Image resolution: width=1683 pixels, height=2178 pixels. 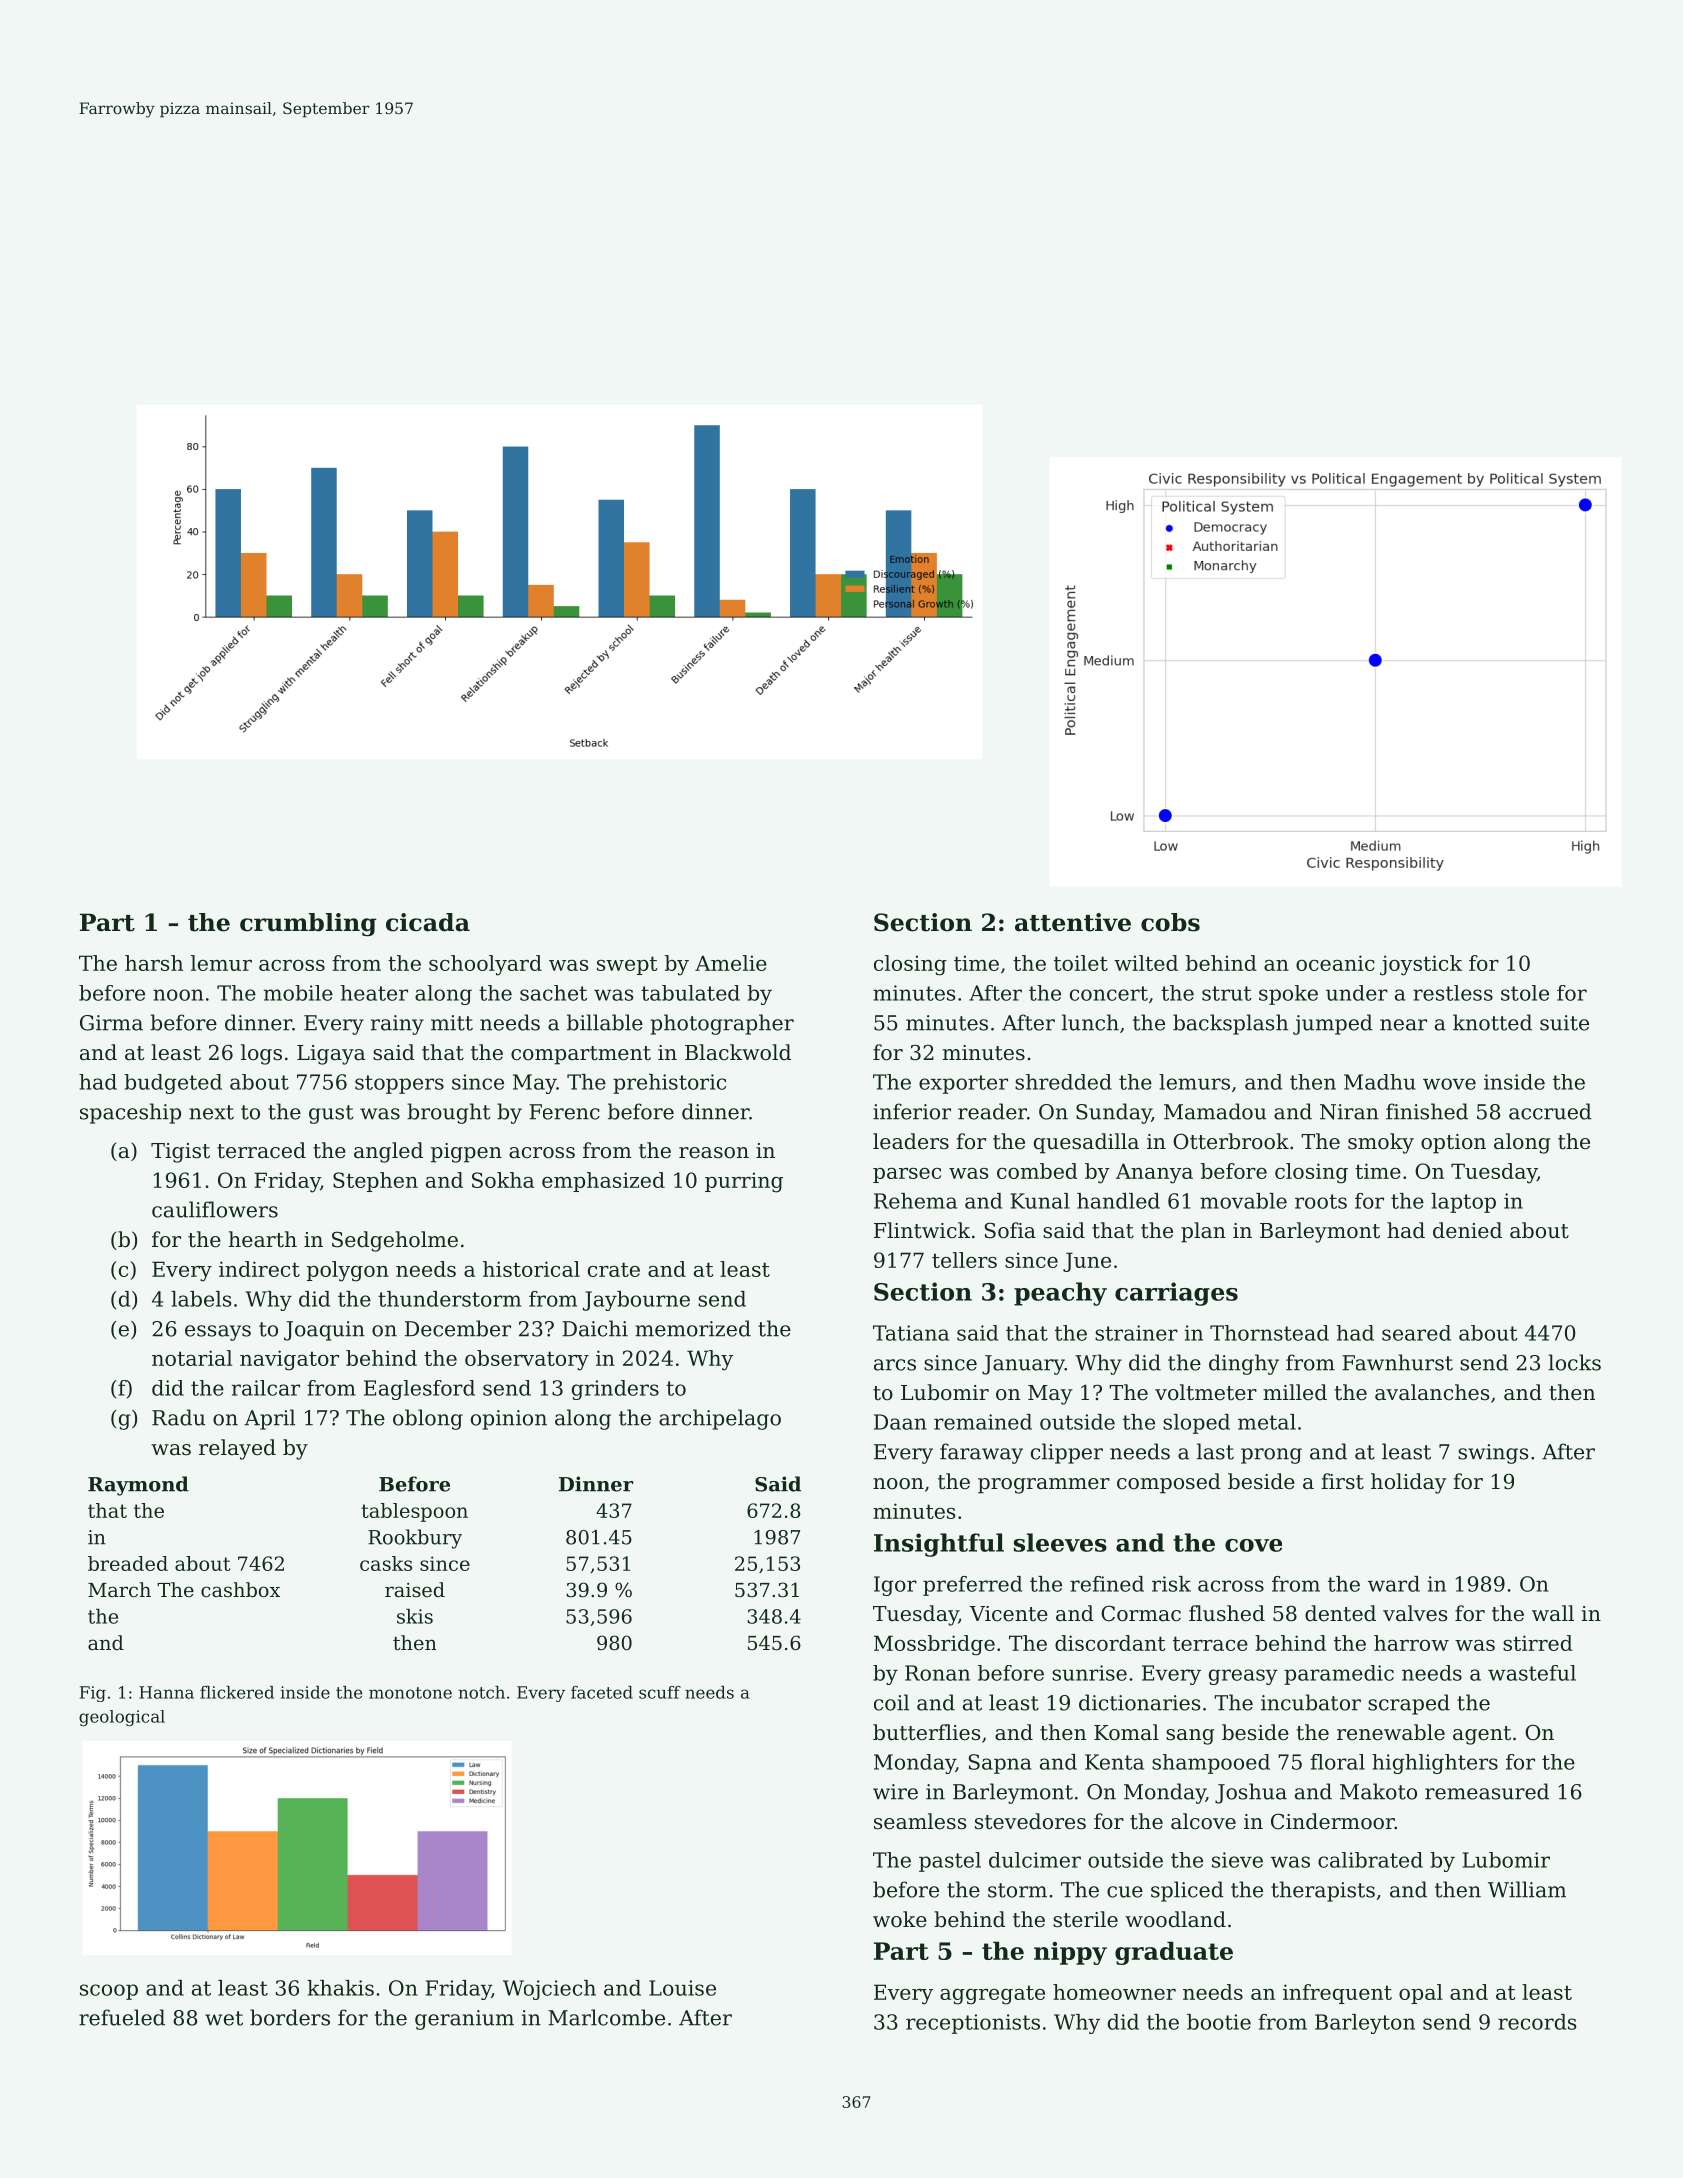 I want to click on notch, so click(x=481, y=1692).
